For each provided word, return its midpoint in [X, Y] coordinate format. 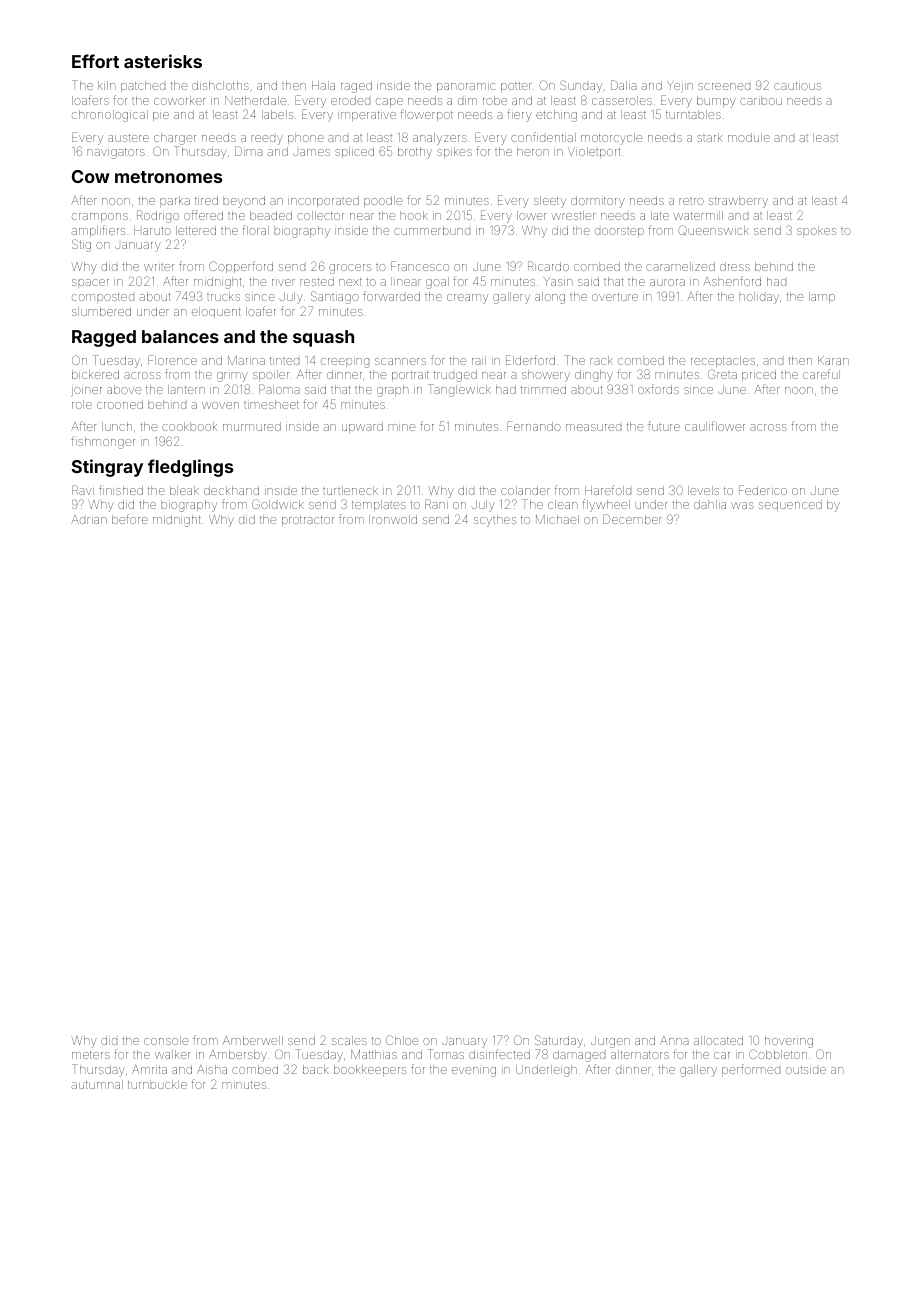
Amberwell [253, 1040]
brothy [415, 153]
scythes [495, 521]
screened [724, 86]
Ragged [104, 338]
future [664, 426]
